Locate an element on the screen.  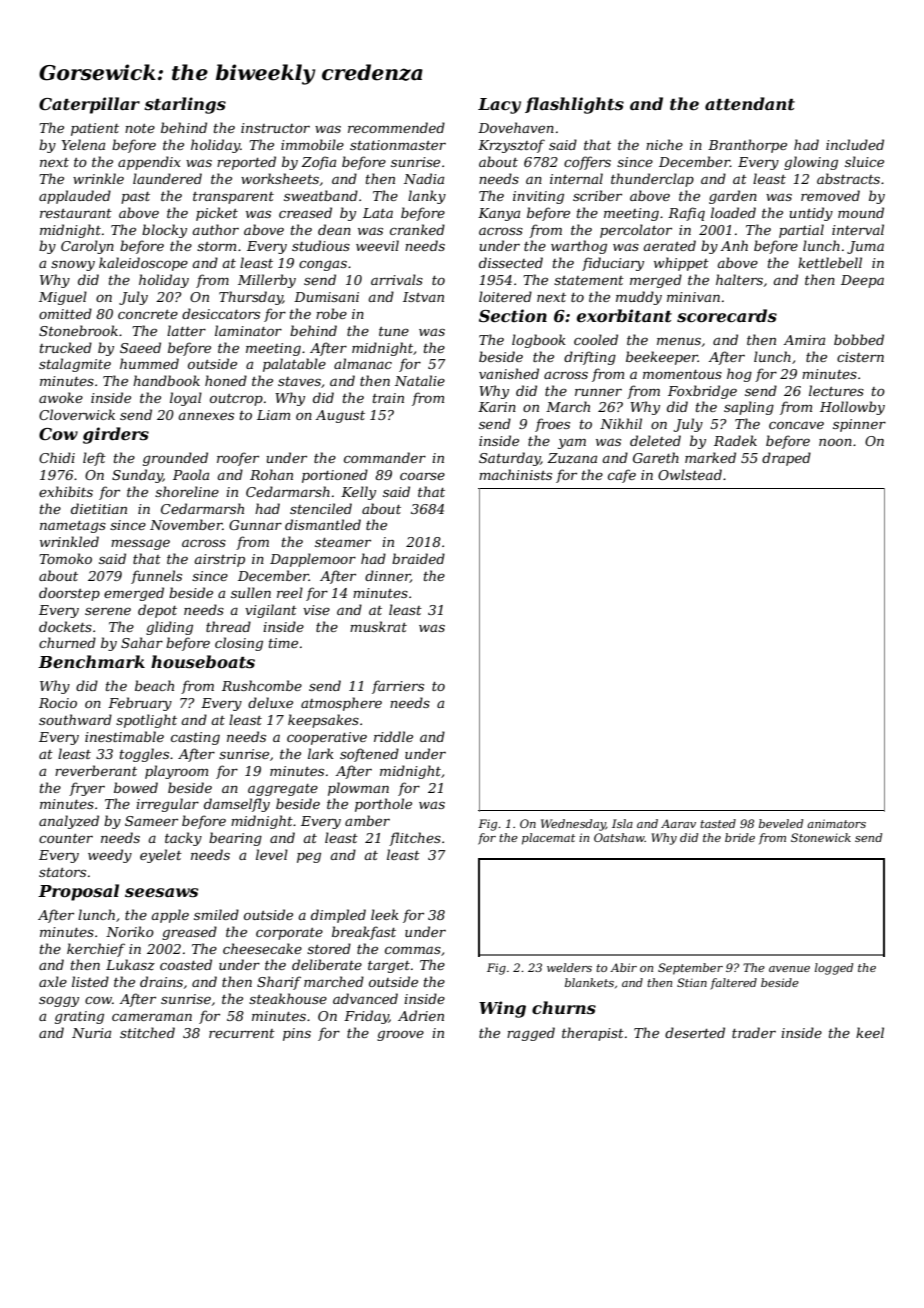
Aarav is located at coordinates (678, 823).
